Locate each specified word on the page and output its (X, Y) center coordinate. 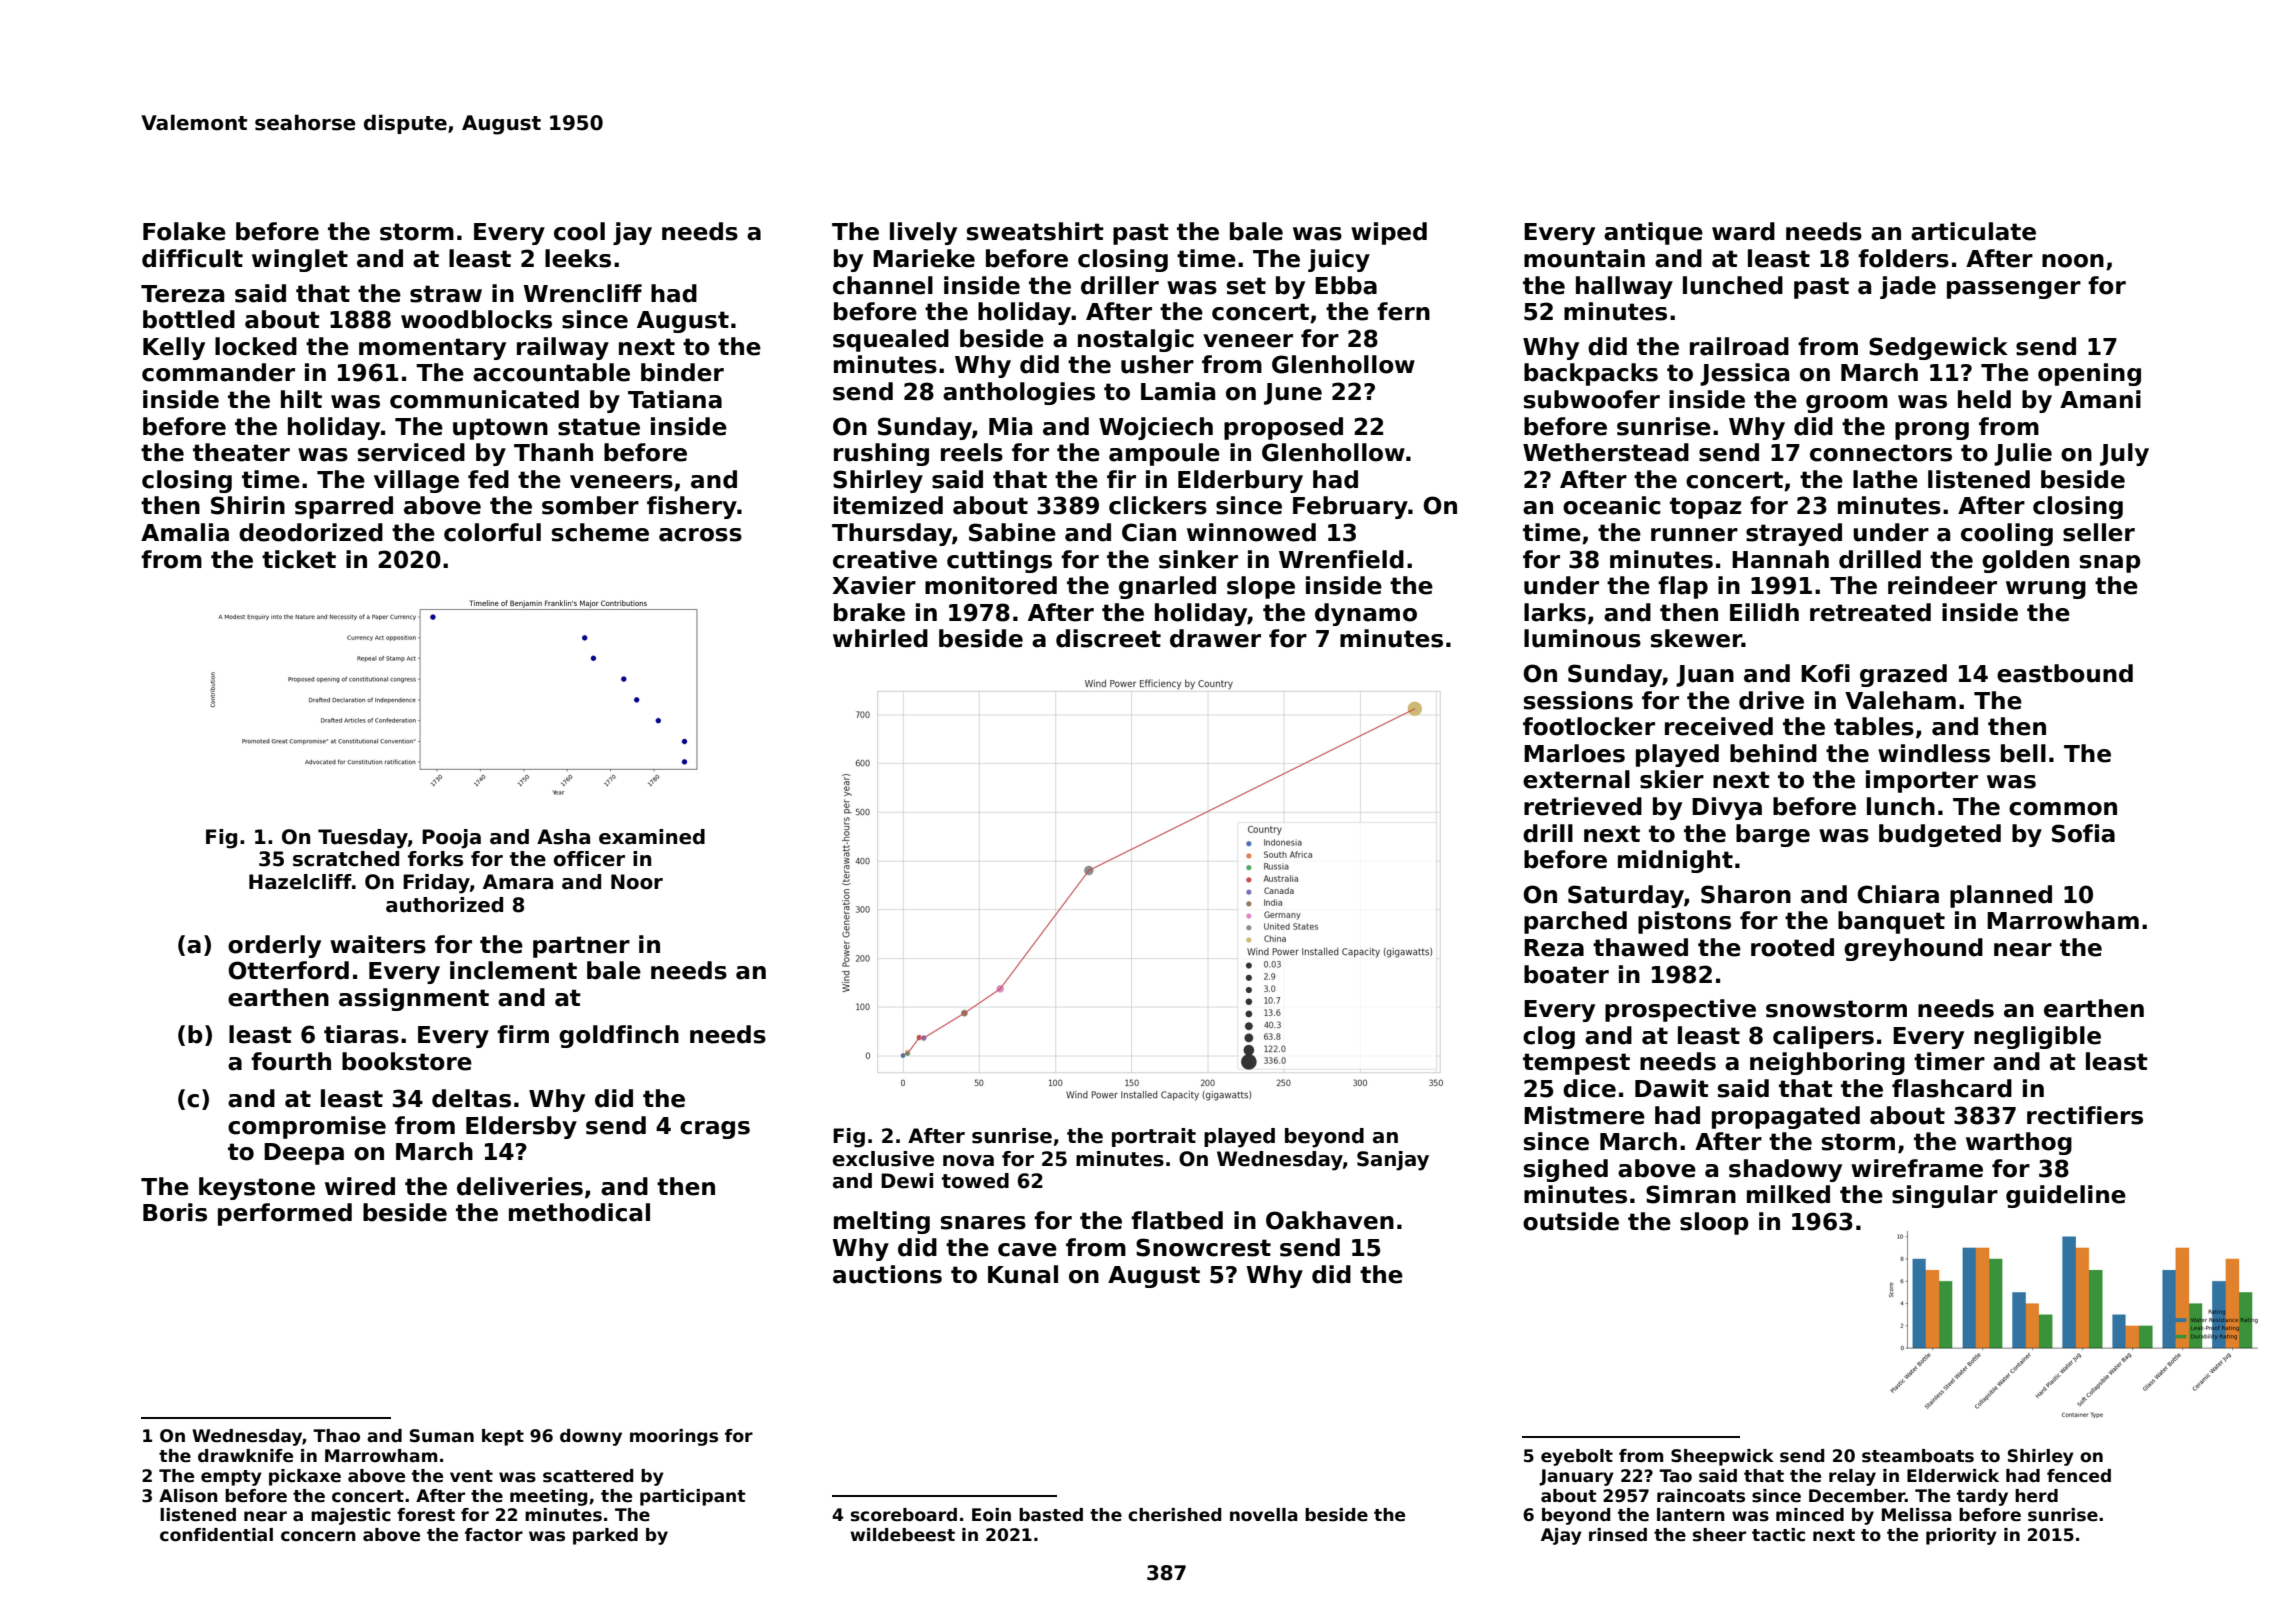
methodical (579, 1212)
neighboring (1827, 1063)
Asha (563, 837)
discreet (1108, 638)
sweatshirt (1035, 231)
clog (1549, 1037)
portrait (1154, 1137)
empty (231, 1478)
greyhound (1913, 949)
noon (2073, 261)
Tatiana (675, 399)
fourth (291, 1061)
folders (1903, 258)
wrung (2046, 590)
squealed (891, 340)
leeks (578, 258)
